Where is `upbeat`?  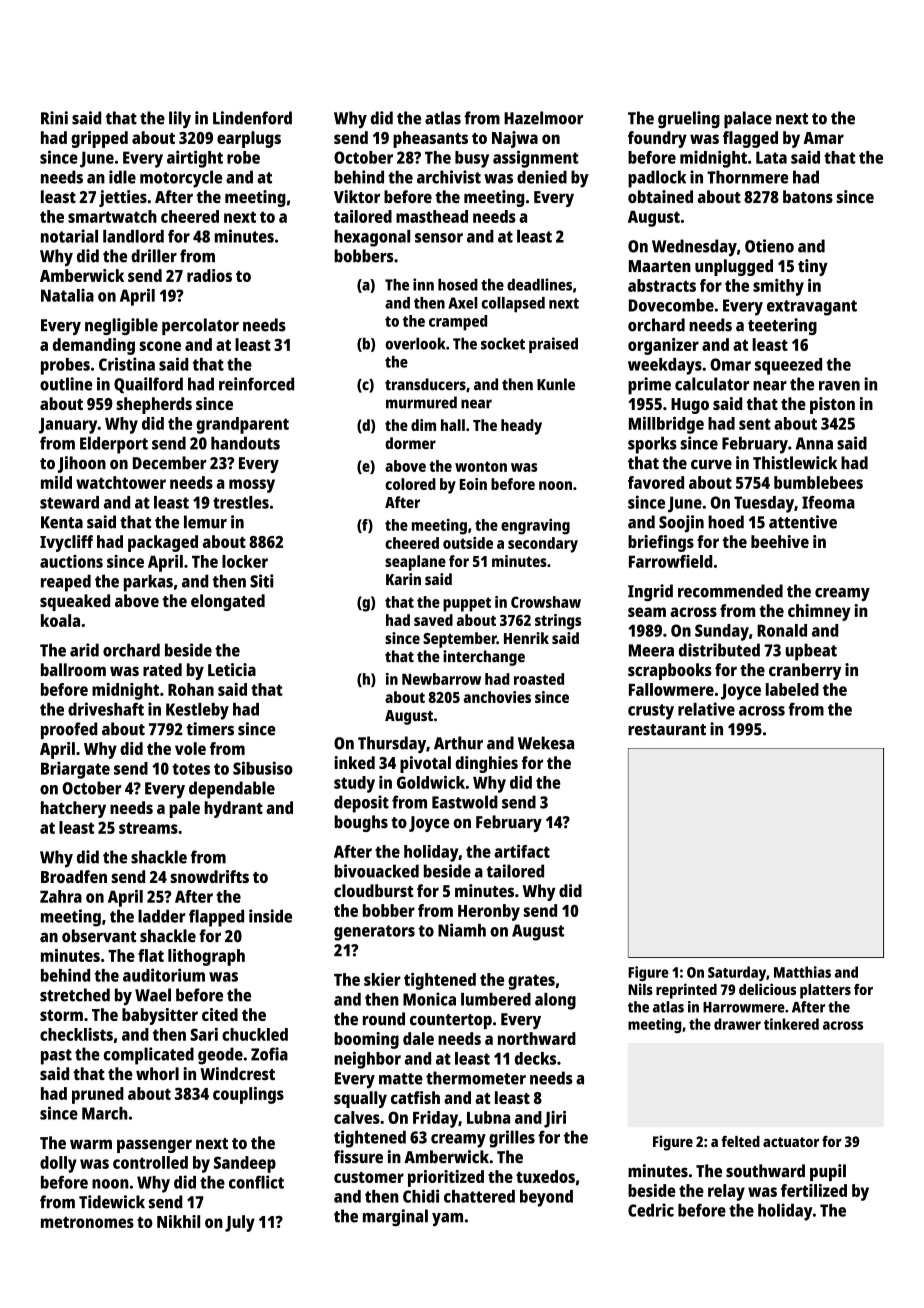 upbeat is located at coordinates (811, 652).
